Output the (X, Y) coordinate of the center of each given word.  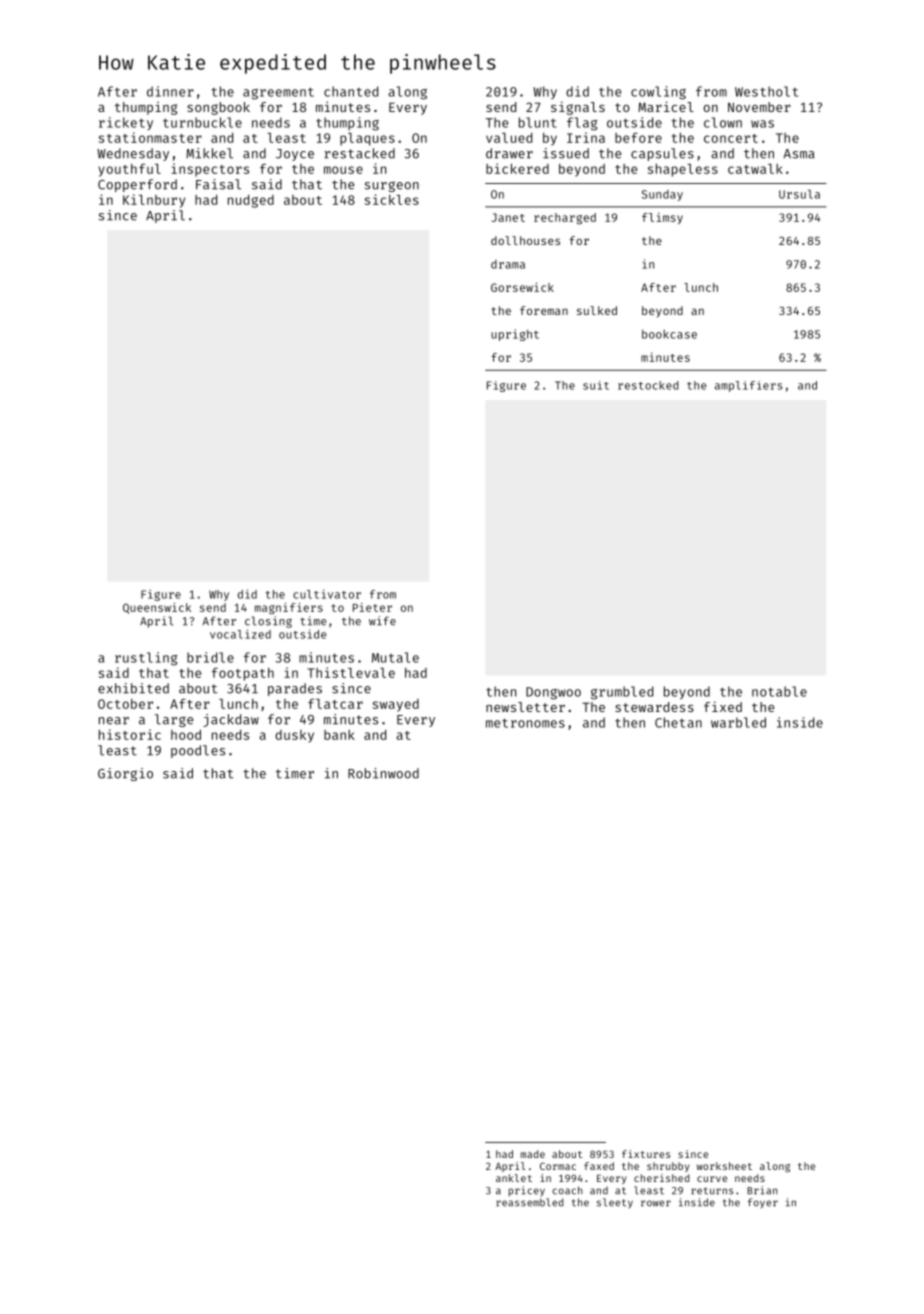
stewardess (654, 707)
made (533, 1154)
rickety (126, 123)
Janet (508, 217)
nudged (251, 201)
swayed (396, 705)
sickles (392, 199)
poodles (198, 751)
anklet (514, 1178)
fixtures (646, 1154)
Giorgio (125, 774)
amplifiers (748, 386)
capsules (662, 154)
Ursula (799, 194)
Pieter (372, 607)
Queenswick (157, 608)
